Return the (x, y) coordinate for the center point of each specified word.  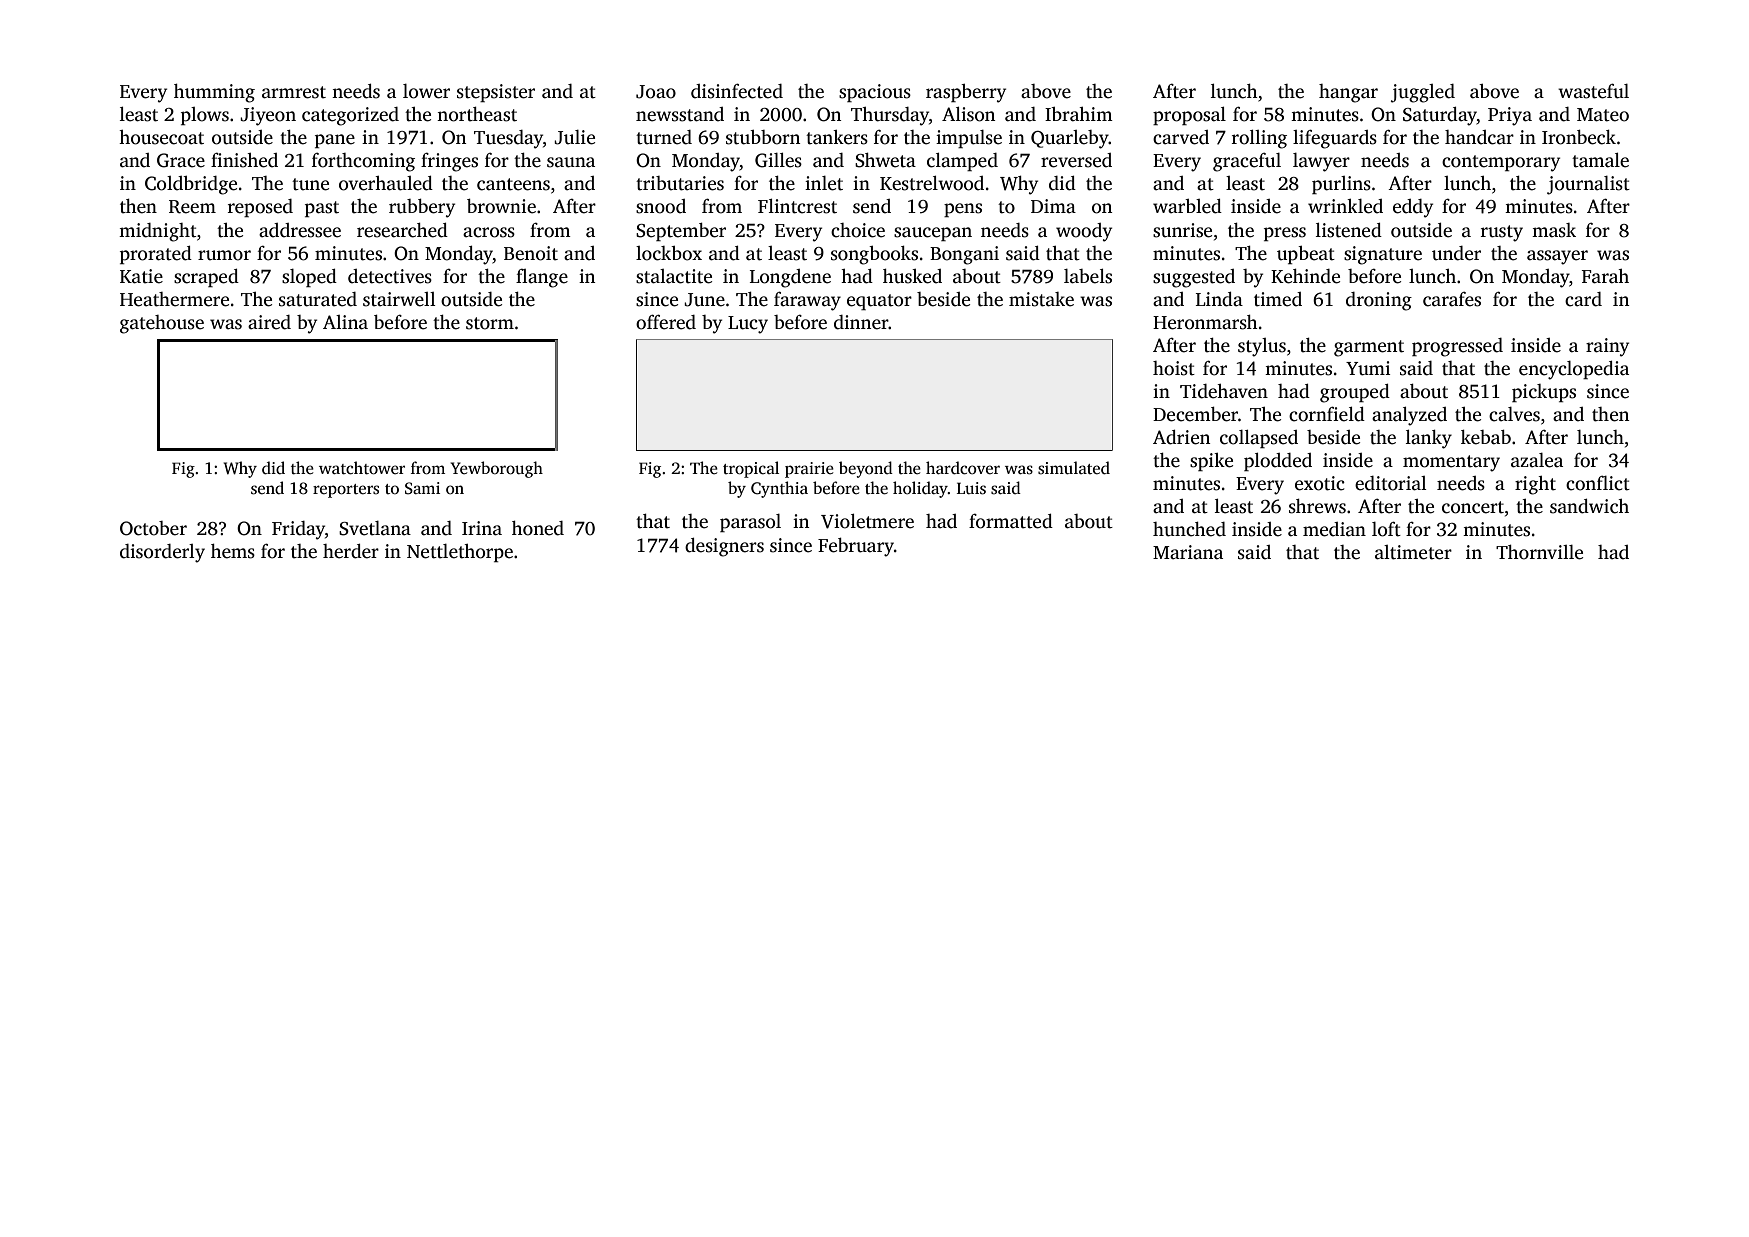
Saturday (1440, 116)
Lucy (748, 325)
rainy (1607, 347)
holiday (920, 489)
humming (214, 93)
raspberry (966, 93)
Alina (345, 322)
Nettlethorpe (460, 553)
